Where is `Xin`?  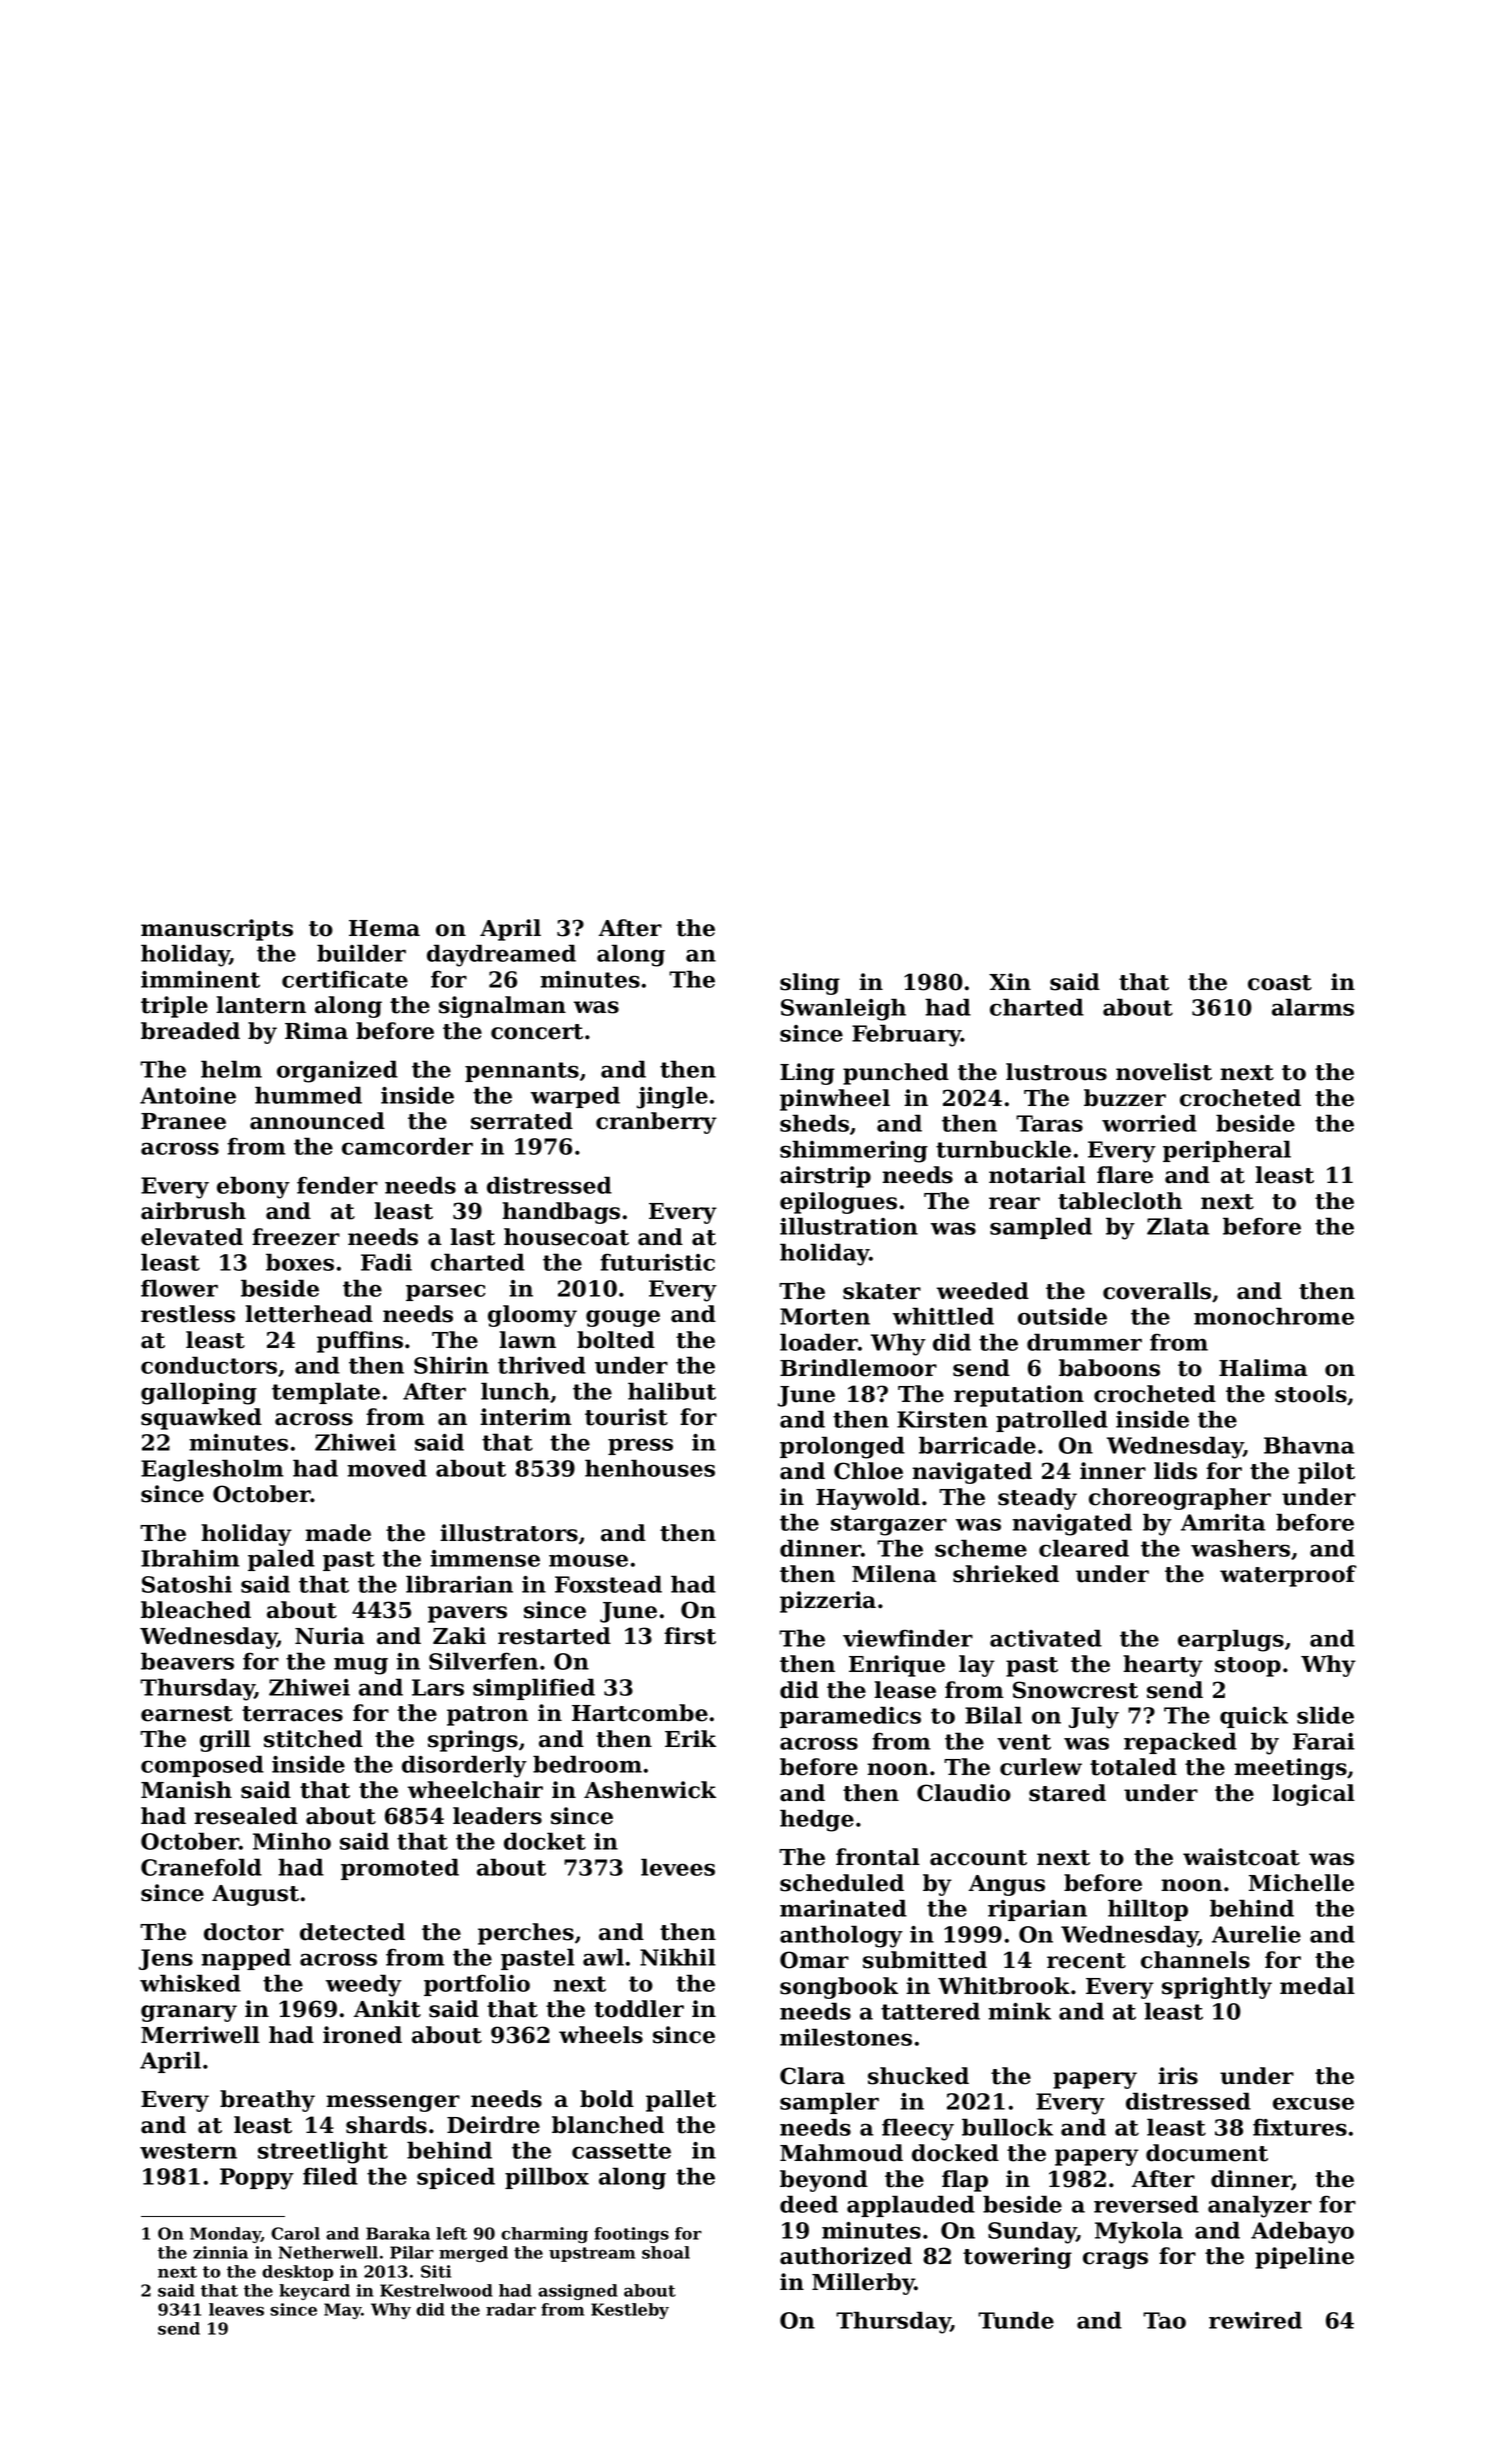
Xin is located at coordinates (1010, 981).
